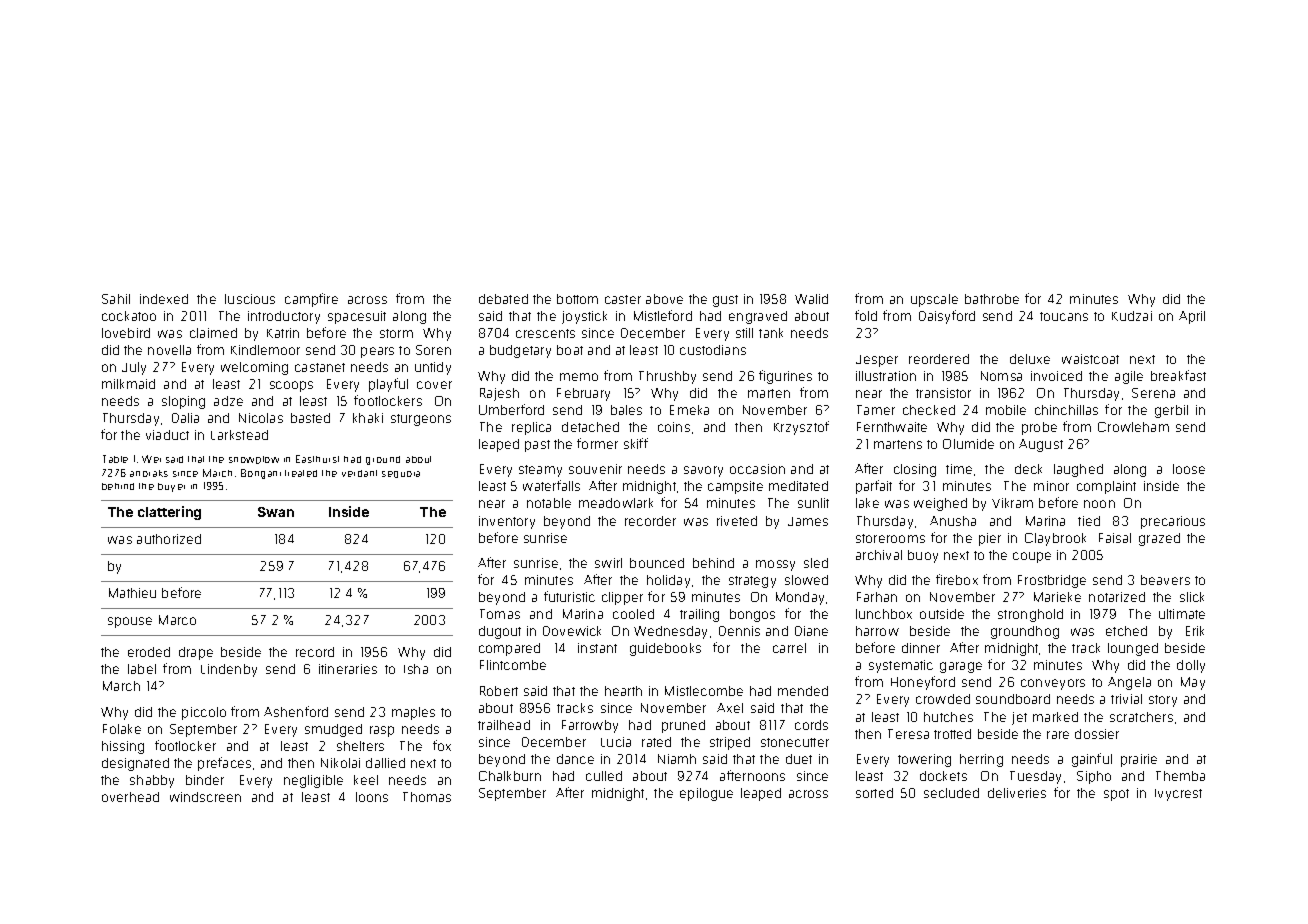 The image size is (1308, 924). I want to click on mobile, so click(1006, 410).
